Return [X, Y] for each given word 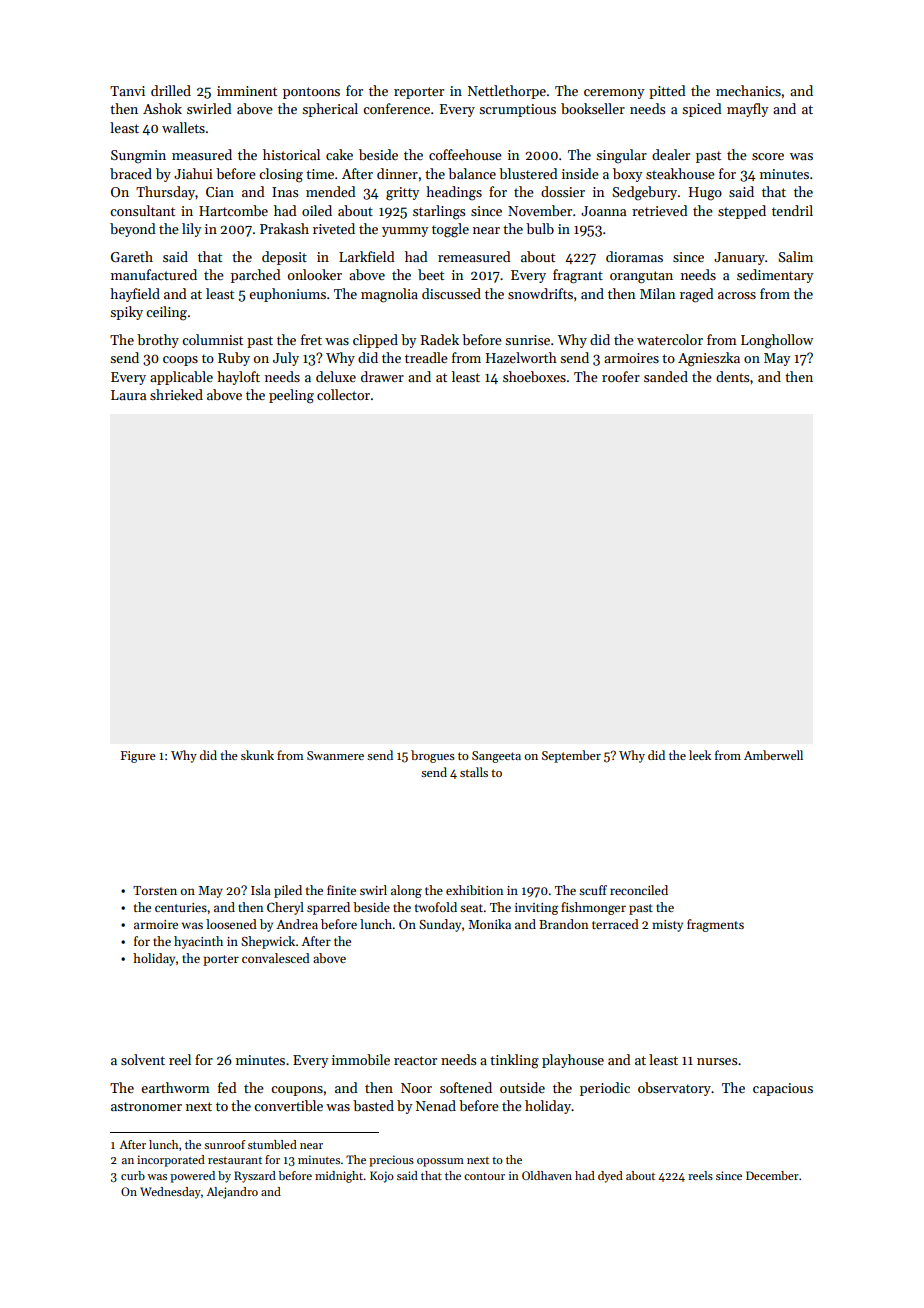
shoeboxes [534, 376]
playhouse [573, 1061]
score [768, 156]
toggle [450, 230]
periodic [605, 1089]
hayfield [135, 295]
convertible [288, 1105]
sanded [666, 376]
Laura [128, 395]
